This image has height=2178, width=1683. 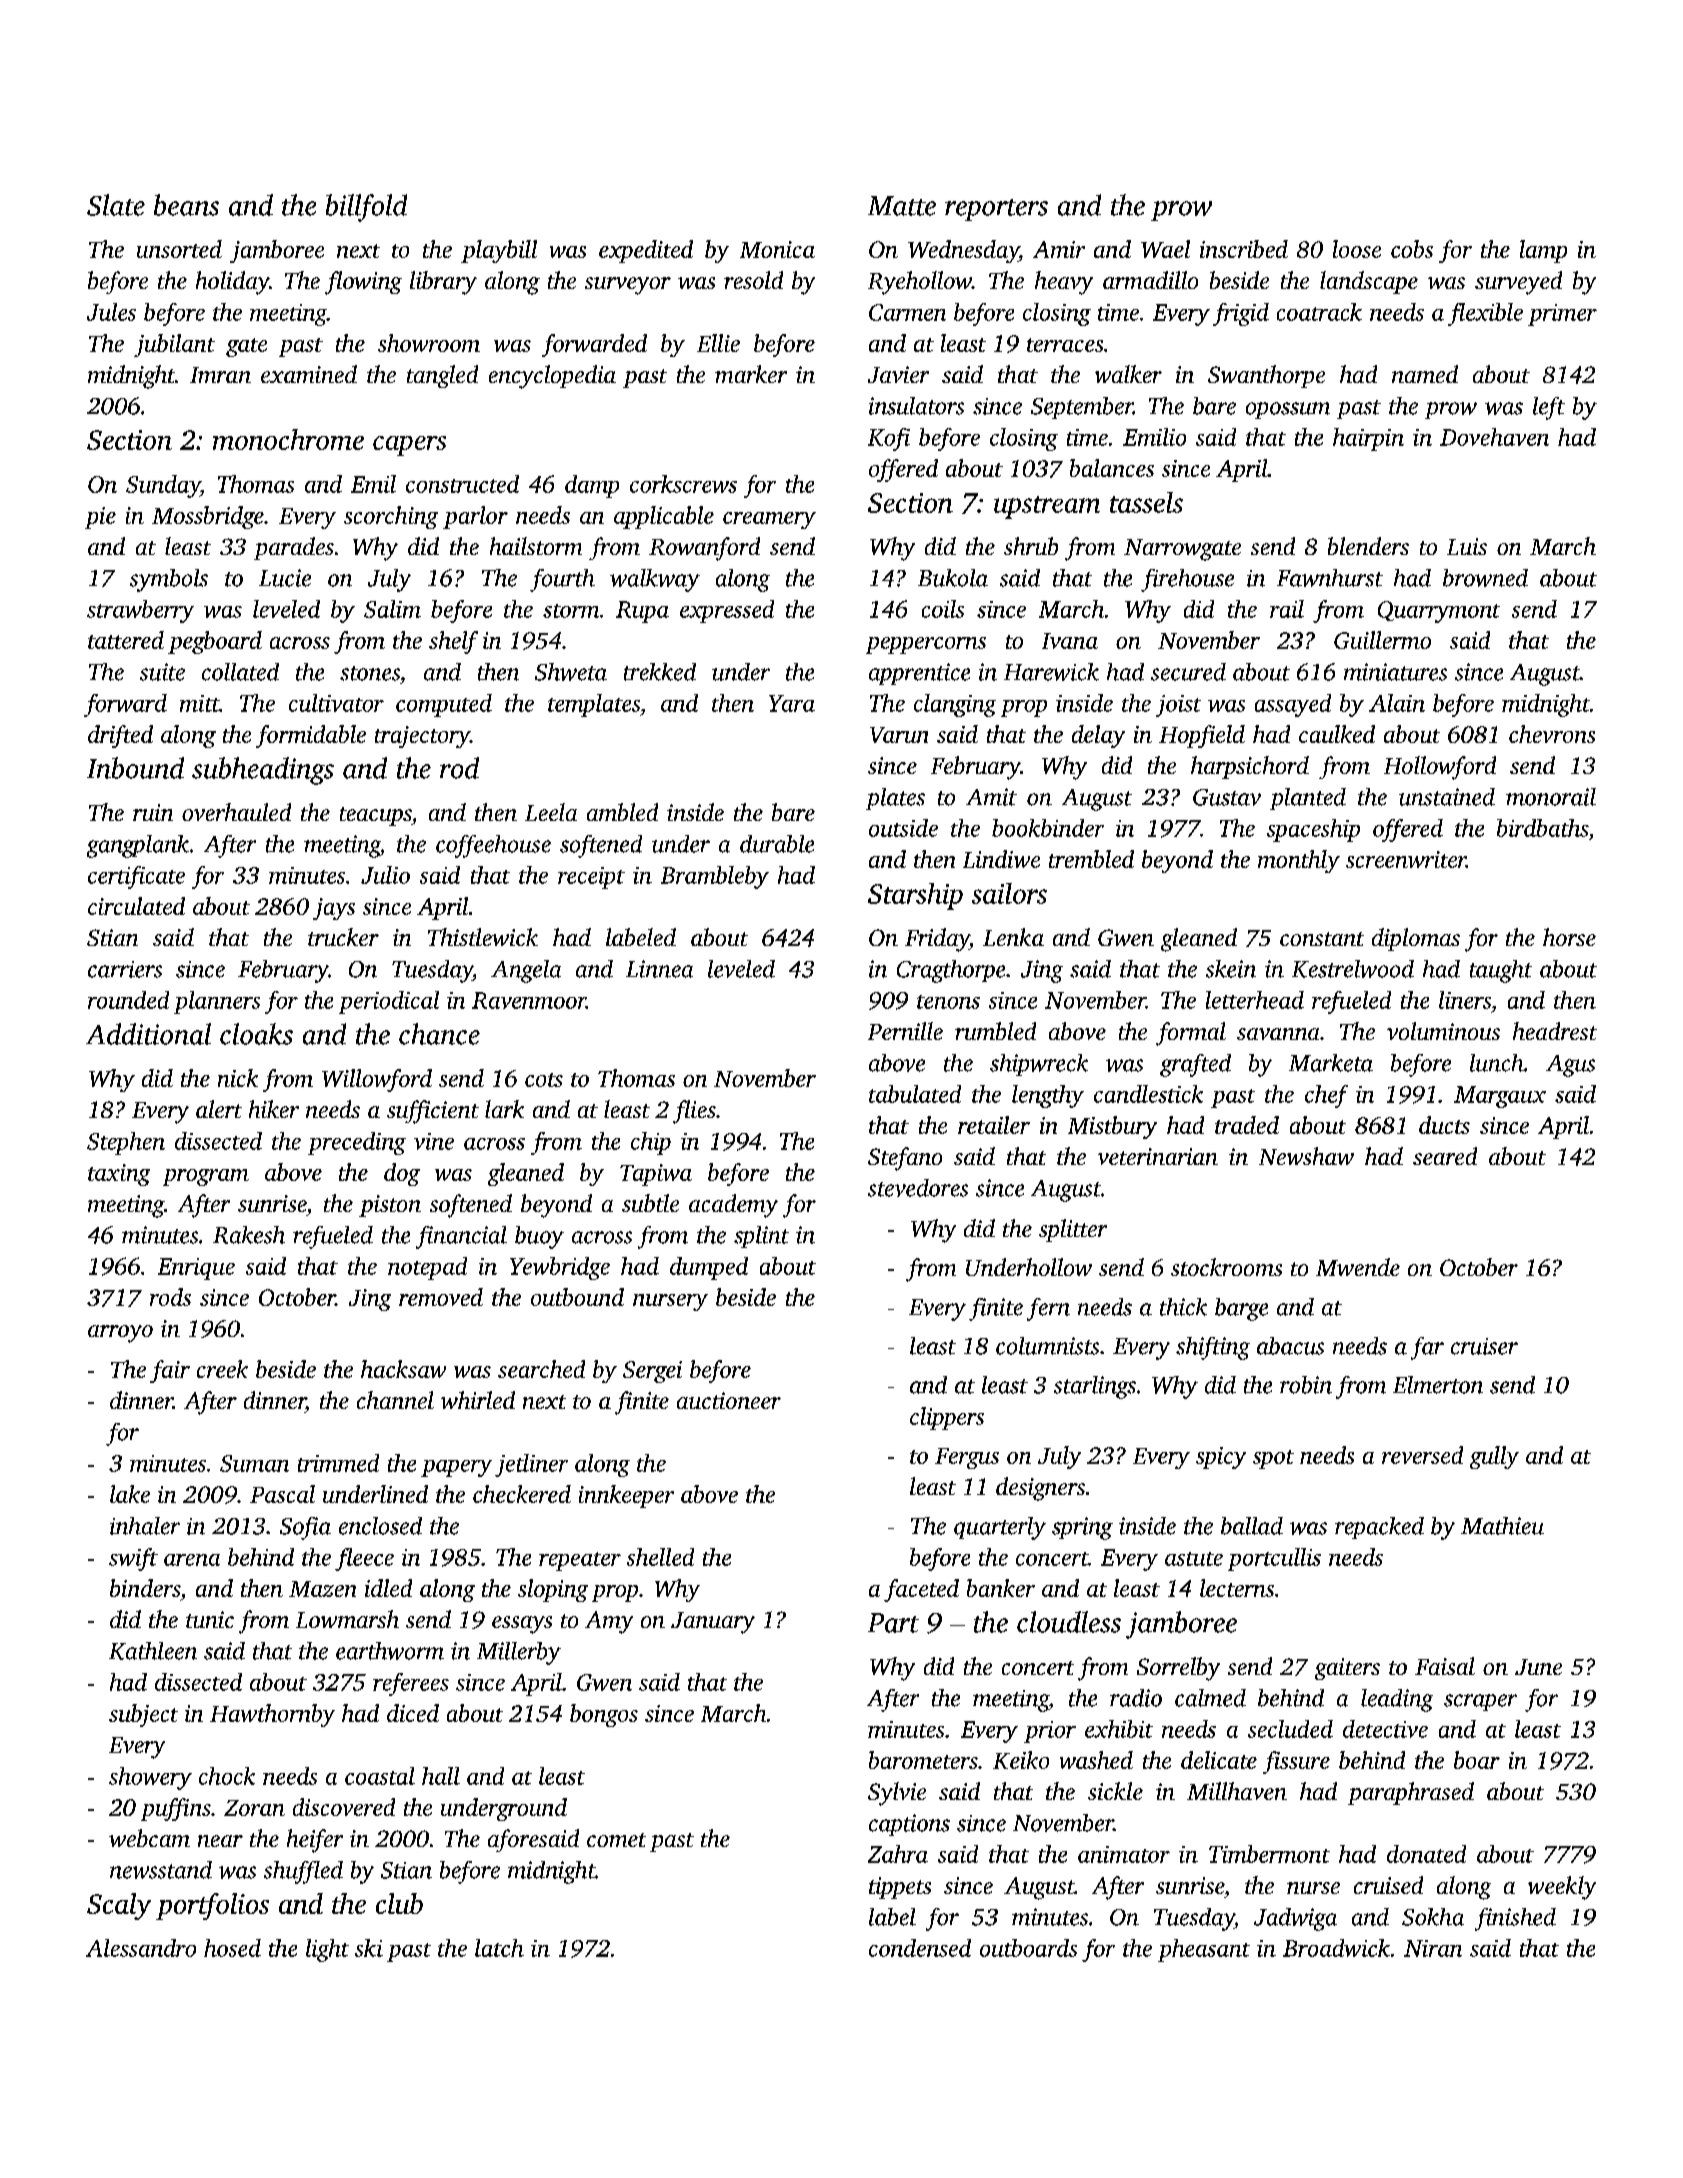 What do you see at coordinates (125, 969) in the image?
I see `carriers` at bounding box center [125, 969].
